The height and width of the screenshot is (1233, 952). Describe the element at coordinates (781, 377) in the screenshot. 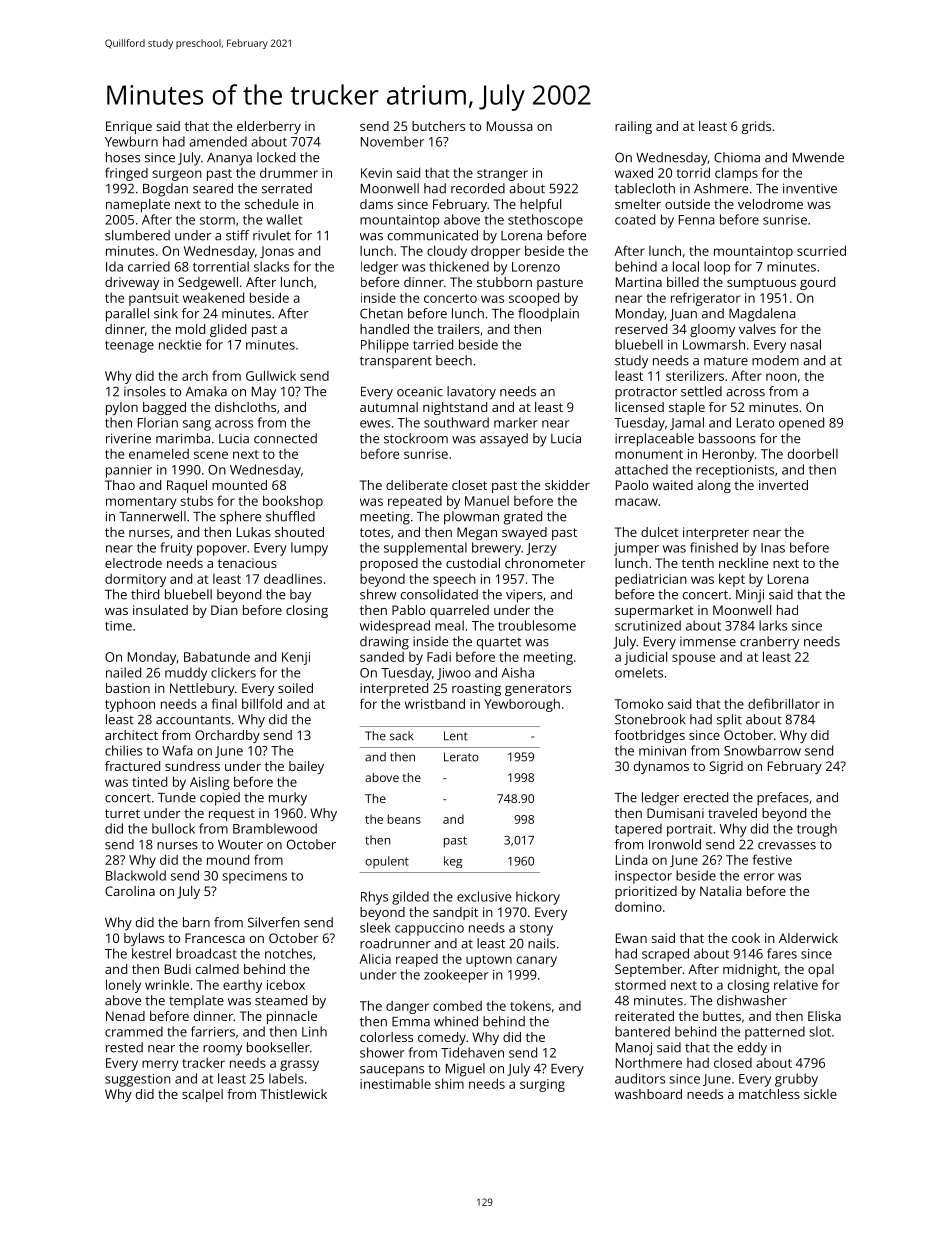

I see `noon` at that location.
